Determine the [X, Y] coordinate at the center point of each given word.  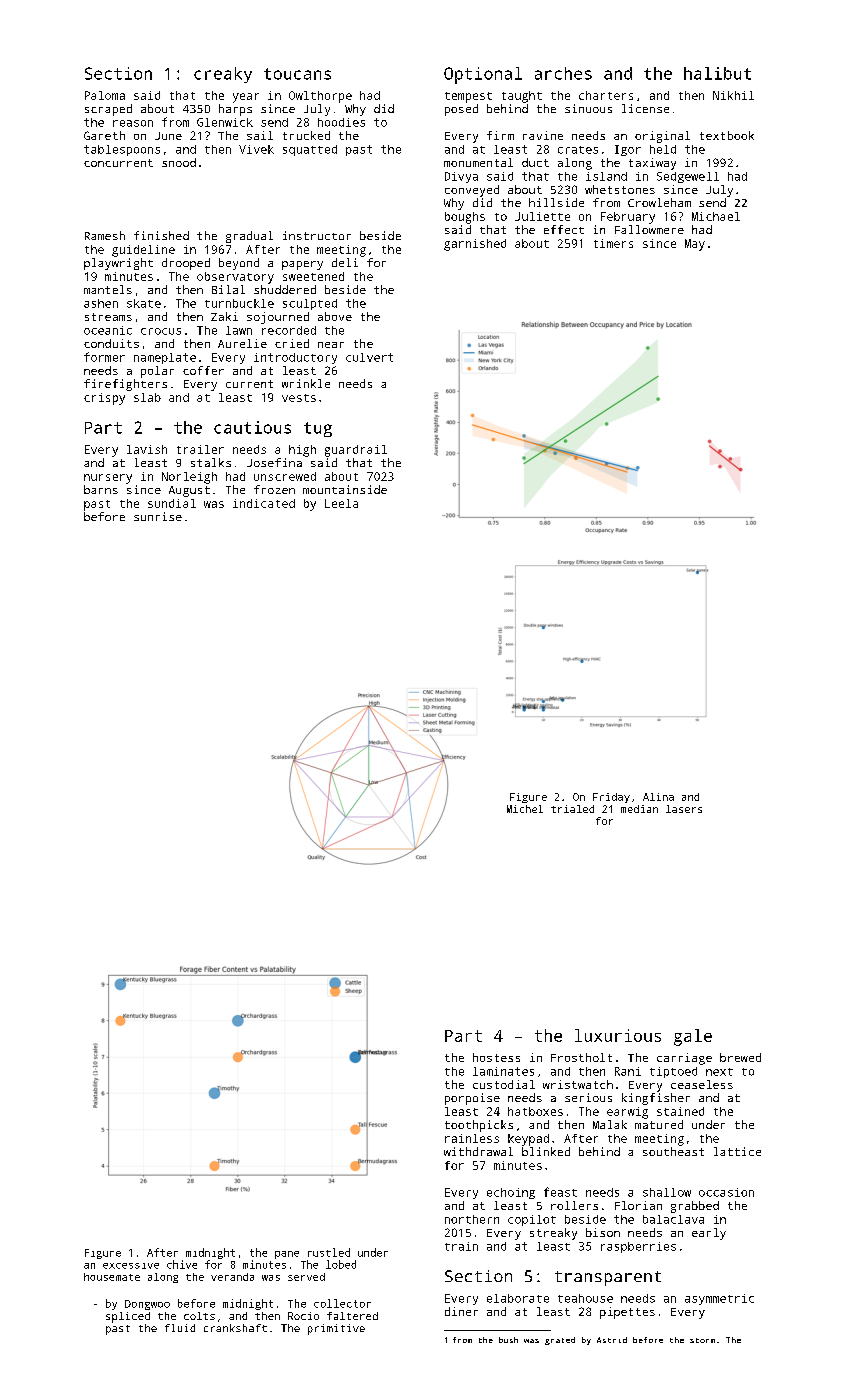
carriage [684, 1059]
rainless [472, 1138]
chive [182, 1264]
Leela [341, 503]
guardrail [356, 451]
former [104, 357]
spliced [128, 1317]
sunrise [158, 516]
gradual [249, 237]
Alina [658, 797]
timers [613, 243]
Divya [461, 177]
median [639, 809]
